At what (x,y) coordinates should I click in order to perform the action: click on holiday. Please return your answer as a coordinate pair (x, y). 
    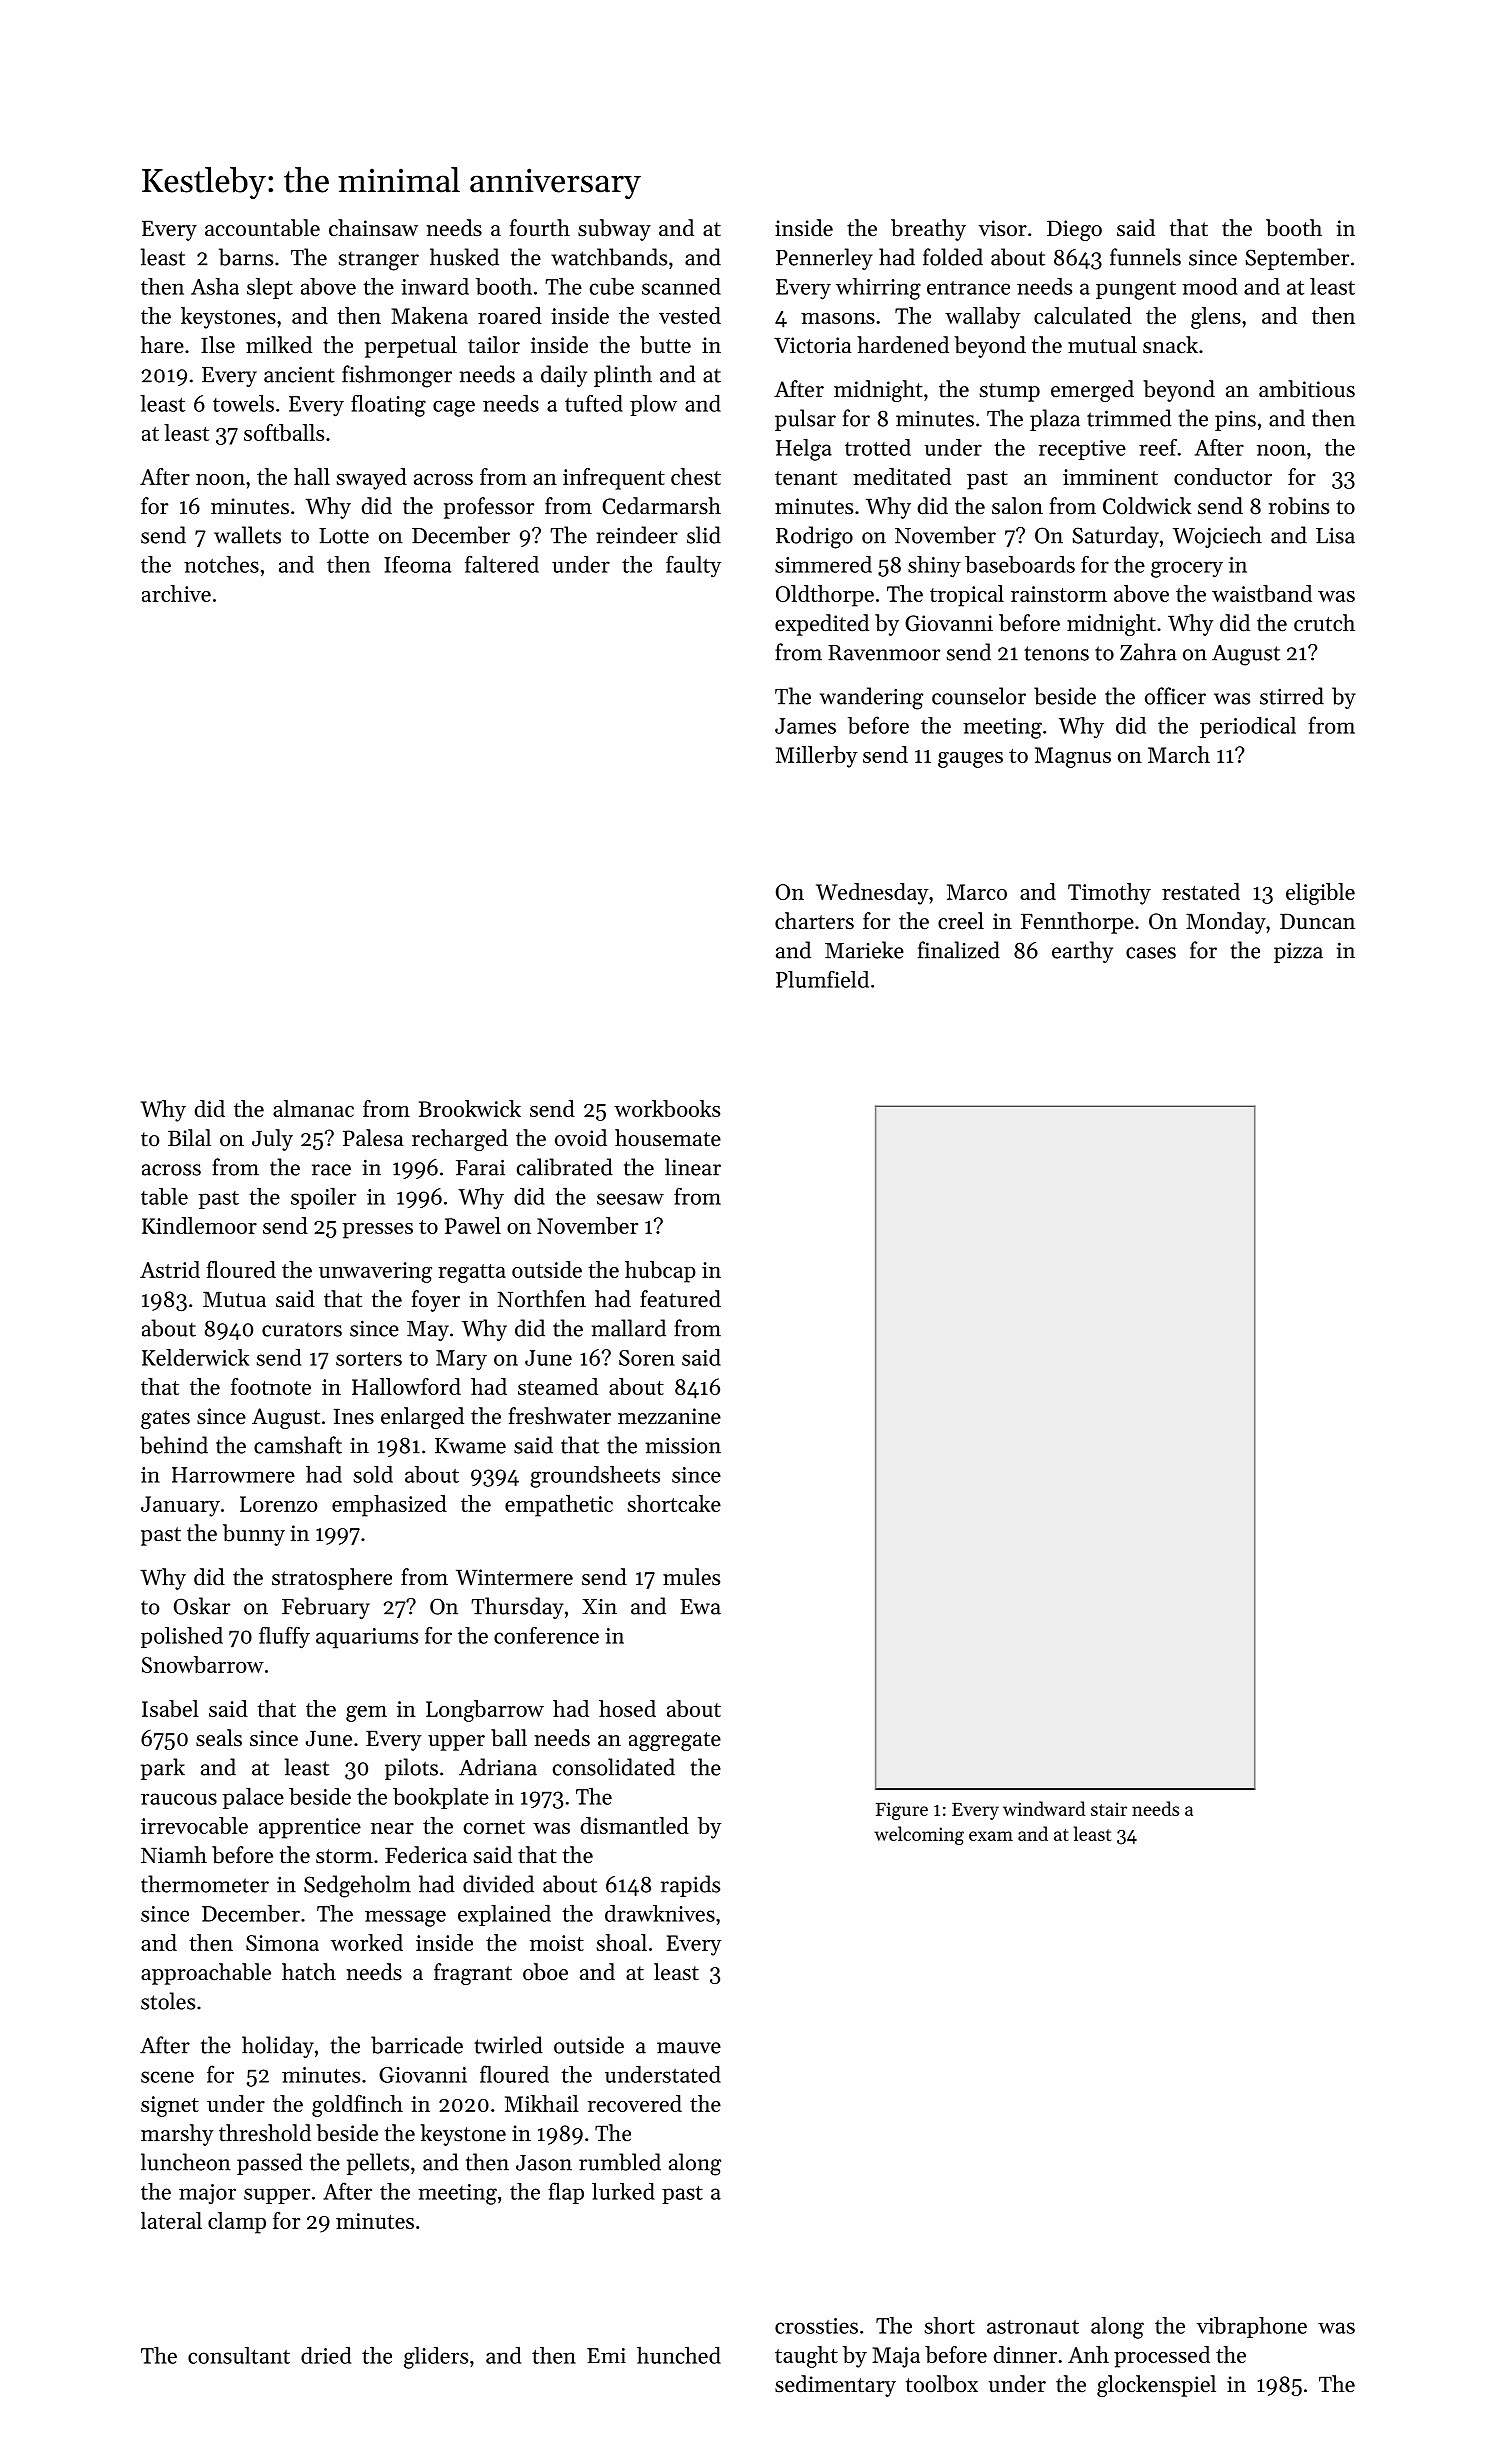
    Looking at the image, I should click on (278, 2047).
